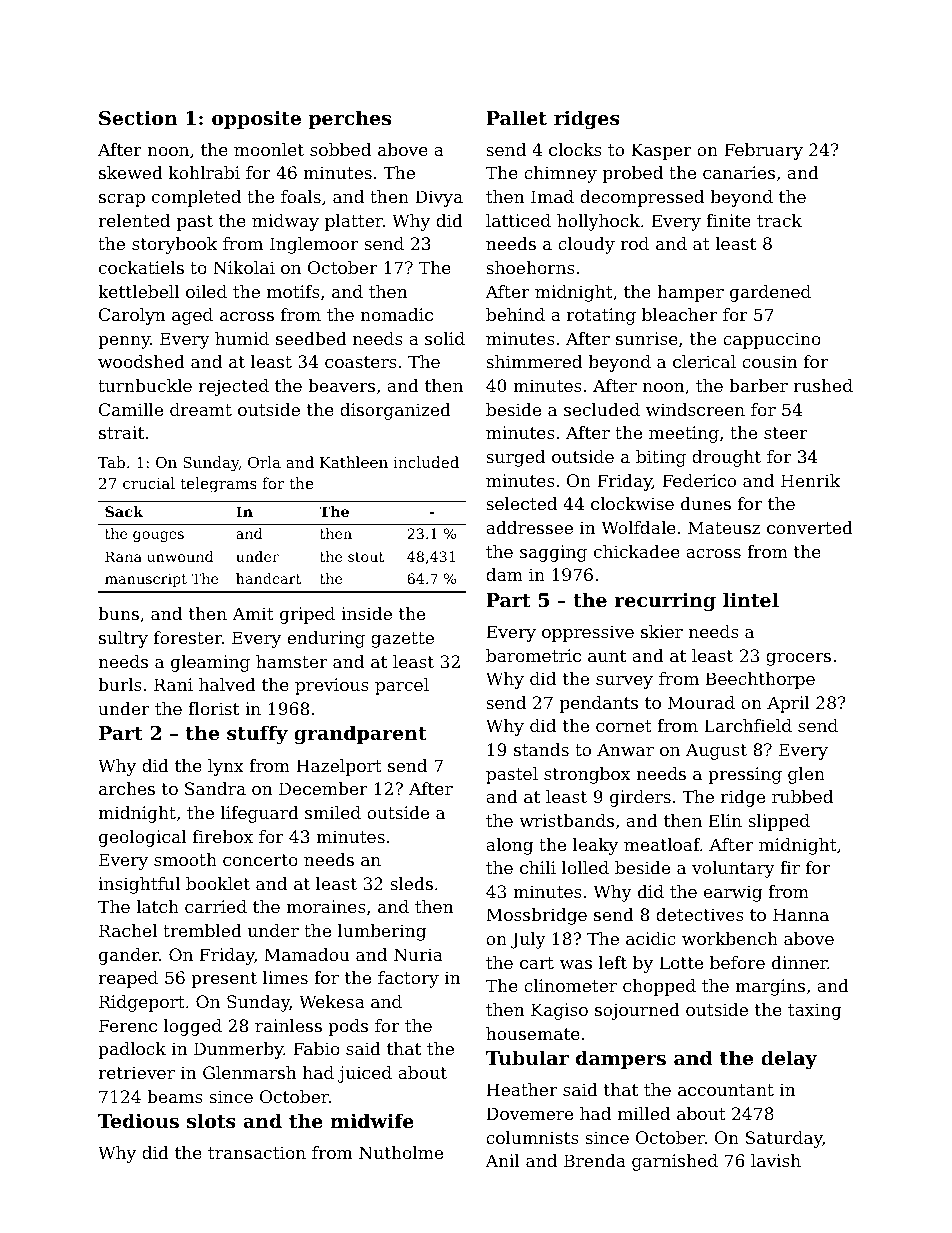  Describe the element at coordinates (679, 314) in the page. I see `bleacher` at that location.
